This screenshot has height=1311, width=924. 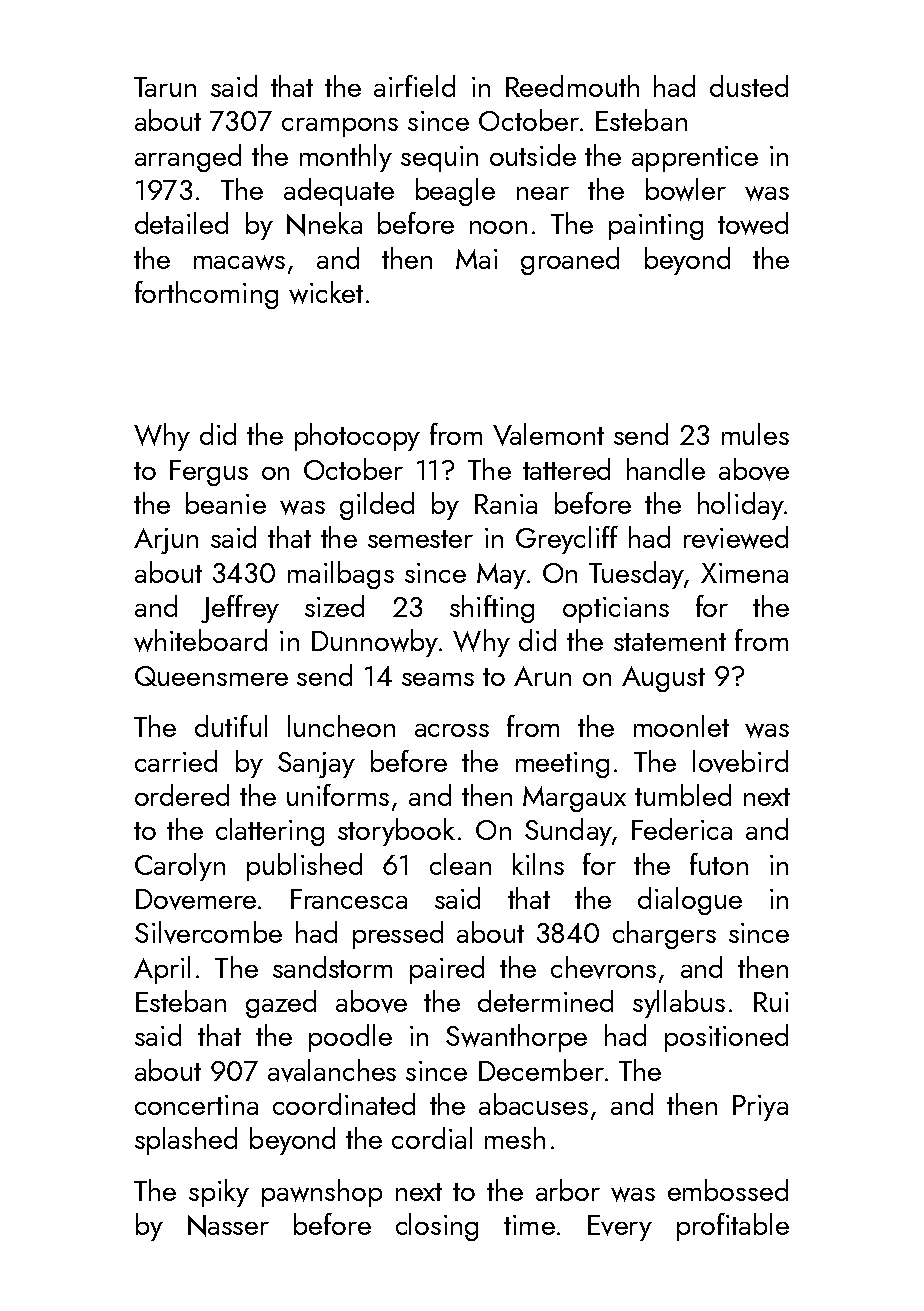 What do you see at coordinates (166, 541) in the screenshot?
I see `Arjun` at bounding box center [166, 541].
